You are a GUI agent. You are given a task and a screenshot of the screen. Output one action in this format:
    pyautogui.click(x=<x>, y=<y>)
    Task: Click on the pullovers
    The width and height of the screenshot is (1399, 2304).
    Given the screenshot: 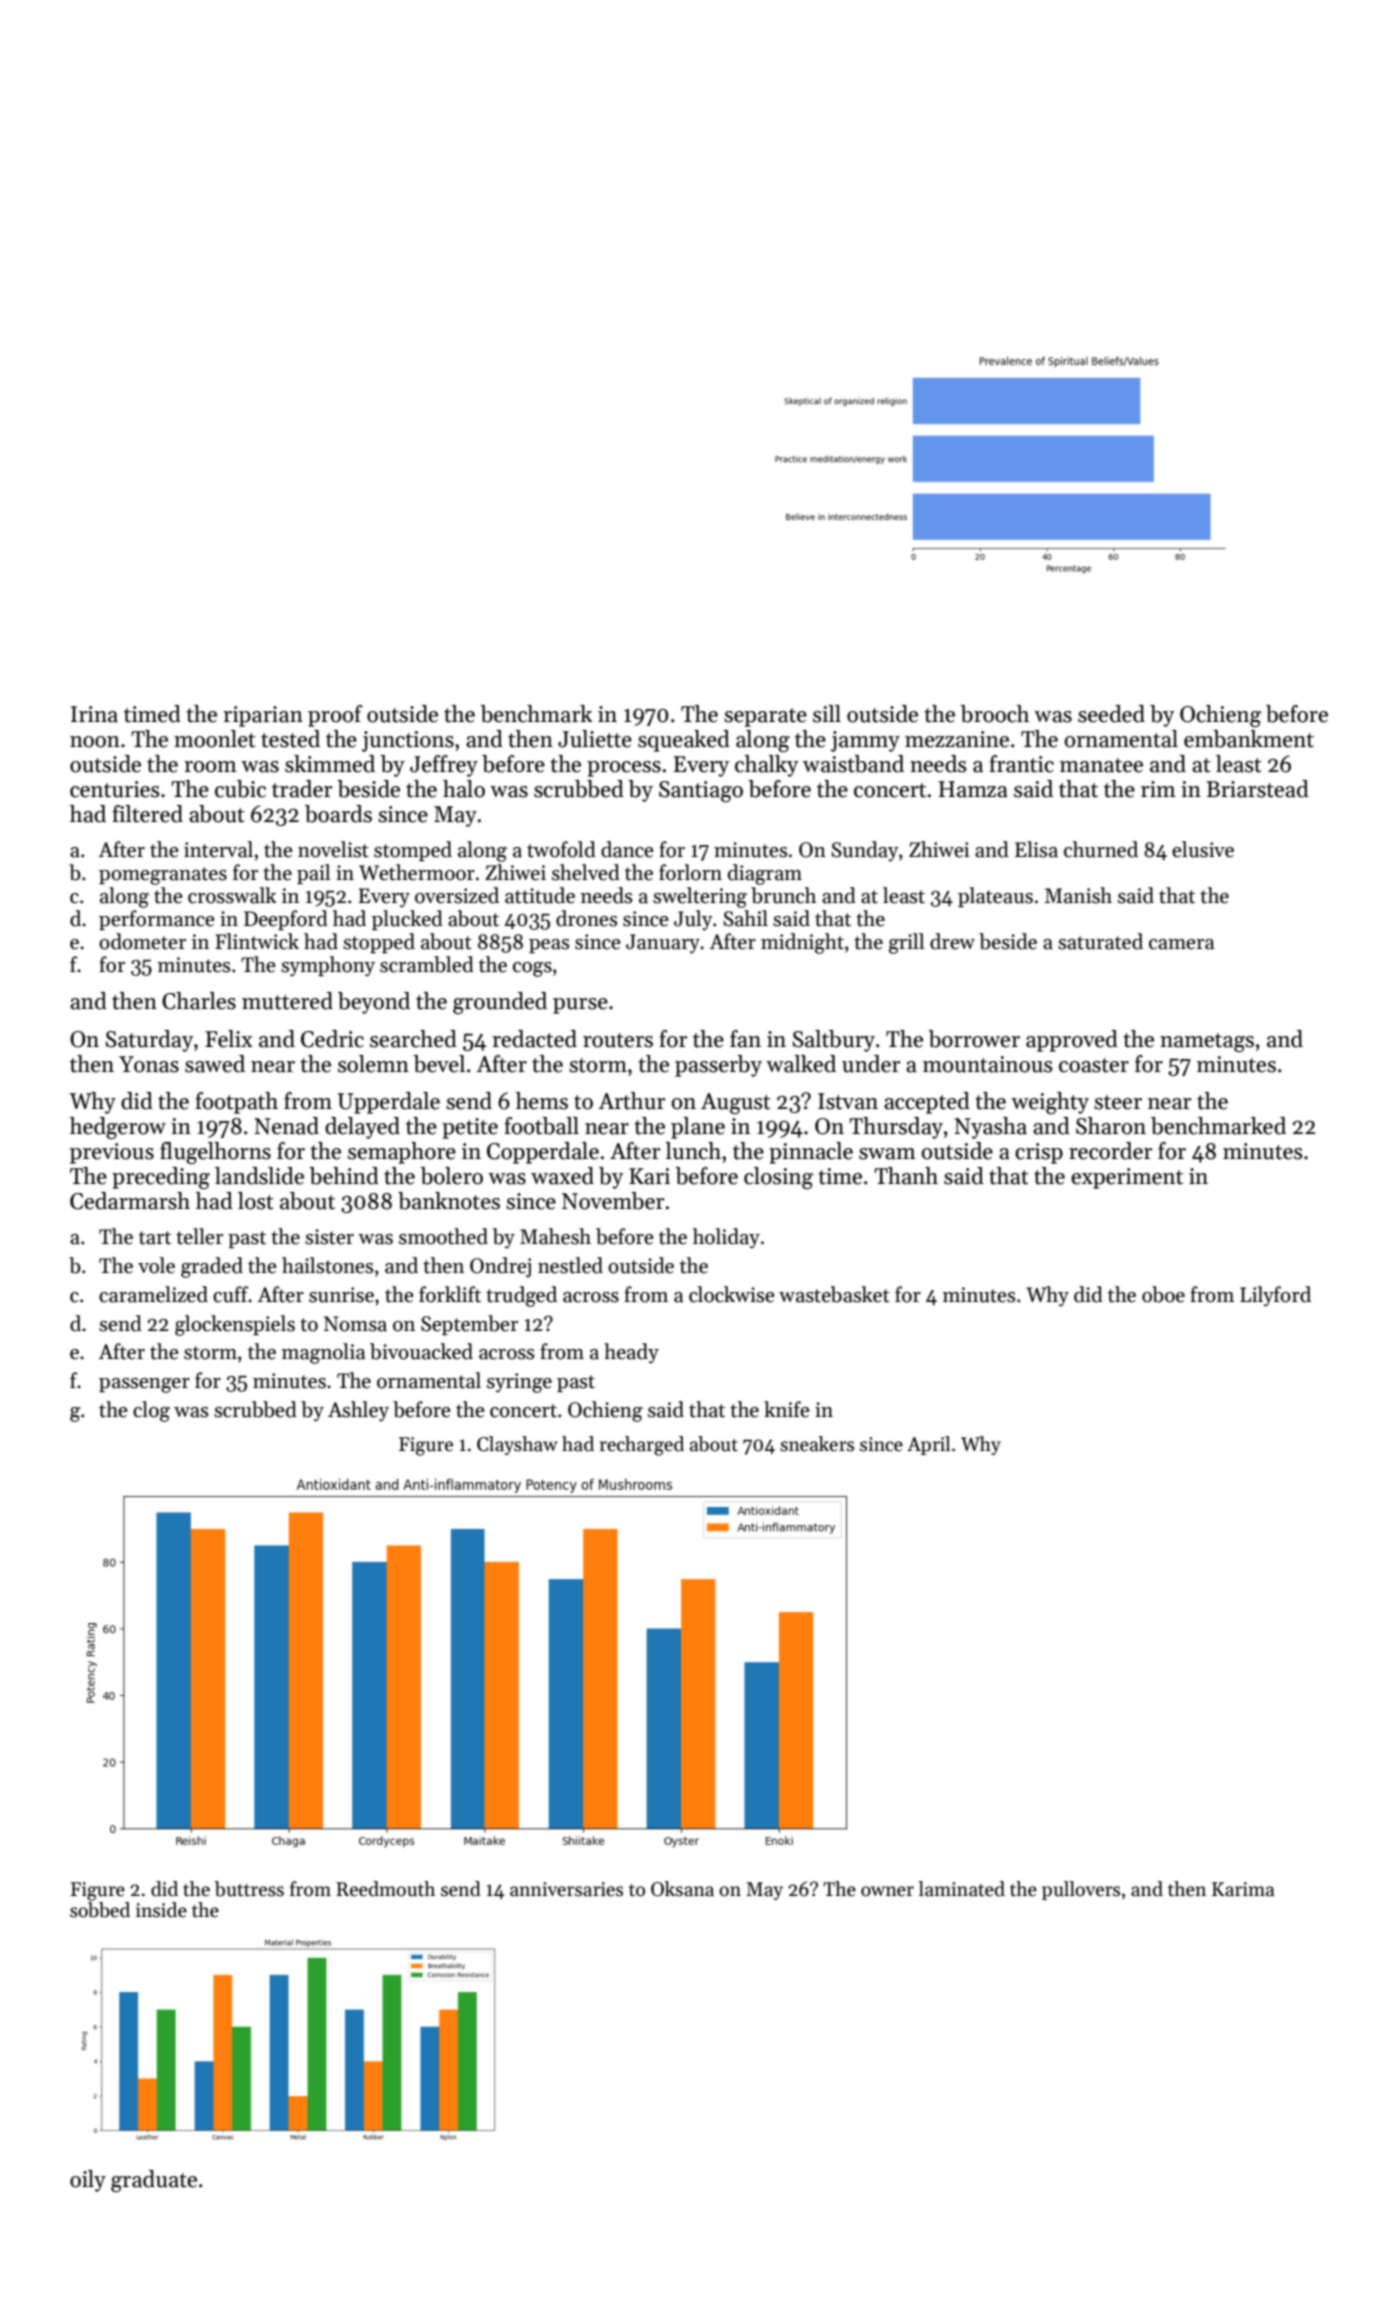 What is the action you would take?
    pyautogui.click(x=1081, y=1890)
